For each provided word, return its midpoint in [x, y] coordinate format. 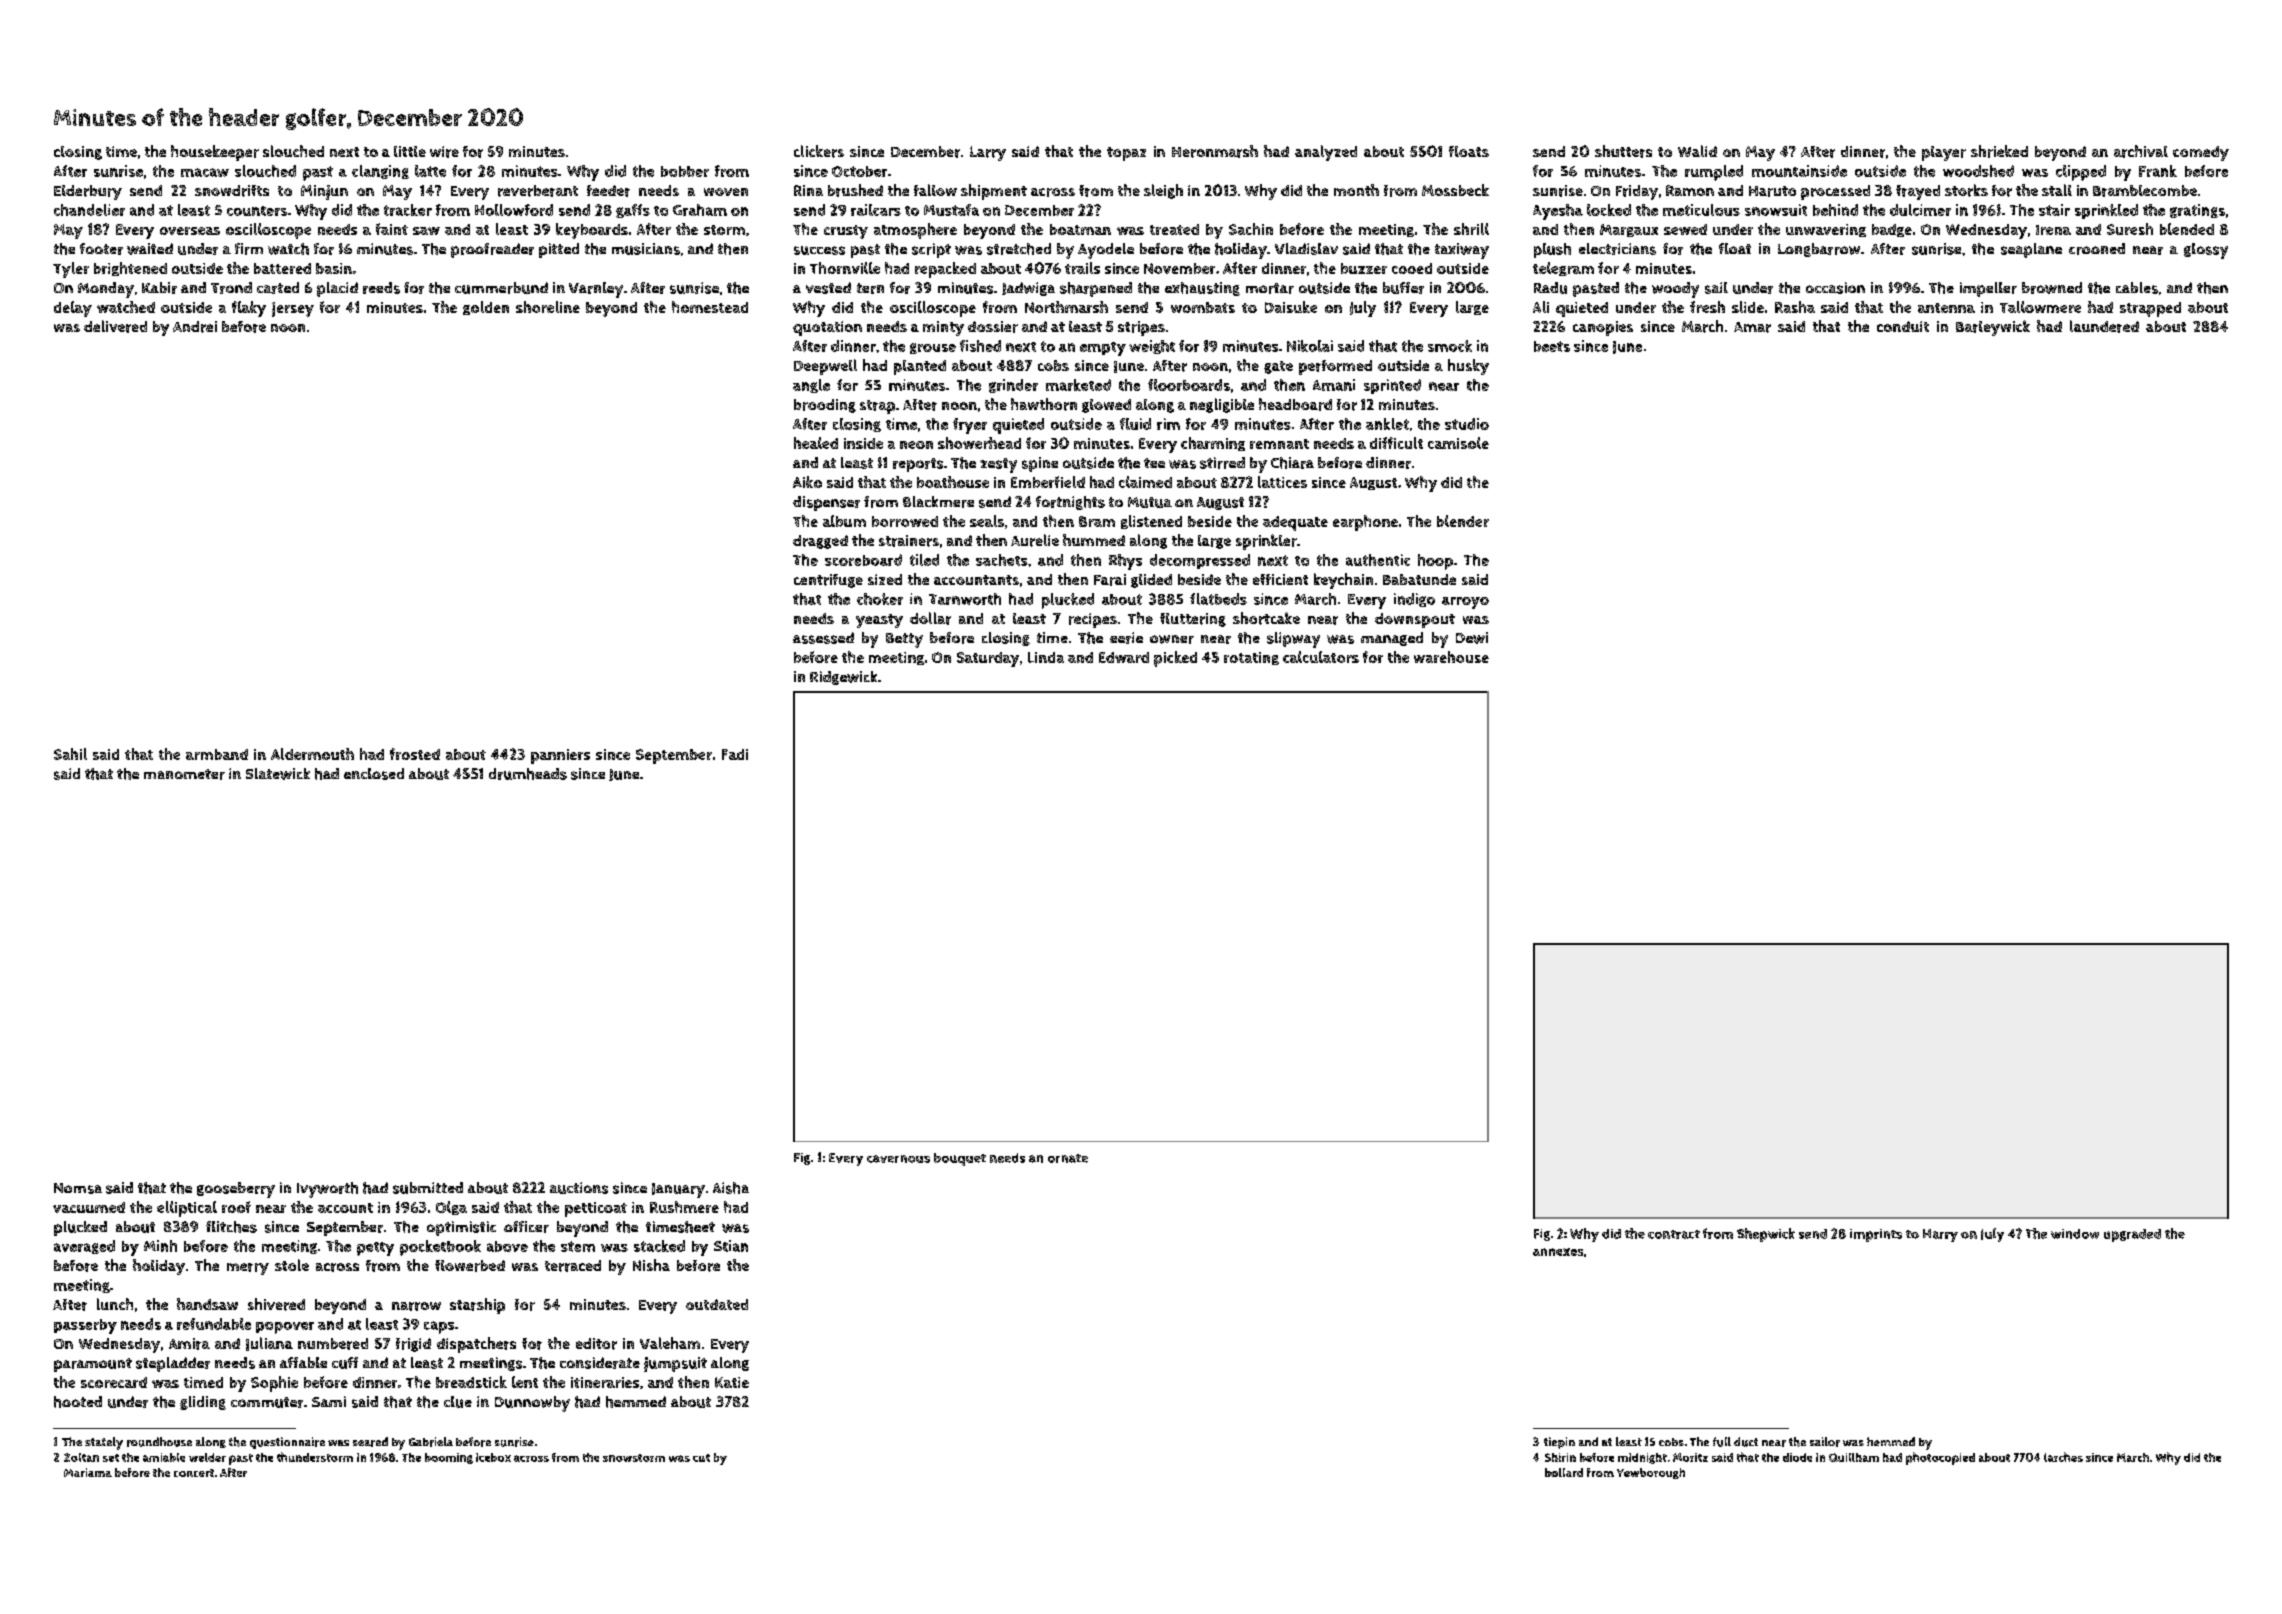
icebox [493, 1457]
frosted [415, 754]
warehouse [1451, 657]
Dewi [1472, 638]
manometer [184, 774]
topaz [1126, 154]
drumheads [528, 774]
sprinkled [2106, 211]
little [410, 151]
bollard [1564, 1472]
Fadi [735, 754]
